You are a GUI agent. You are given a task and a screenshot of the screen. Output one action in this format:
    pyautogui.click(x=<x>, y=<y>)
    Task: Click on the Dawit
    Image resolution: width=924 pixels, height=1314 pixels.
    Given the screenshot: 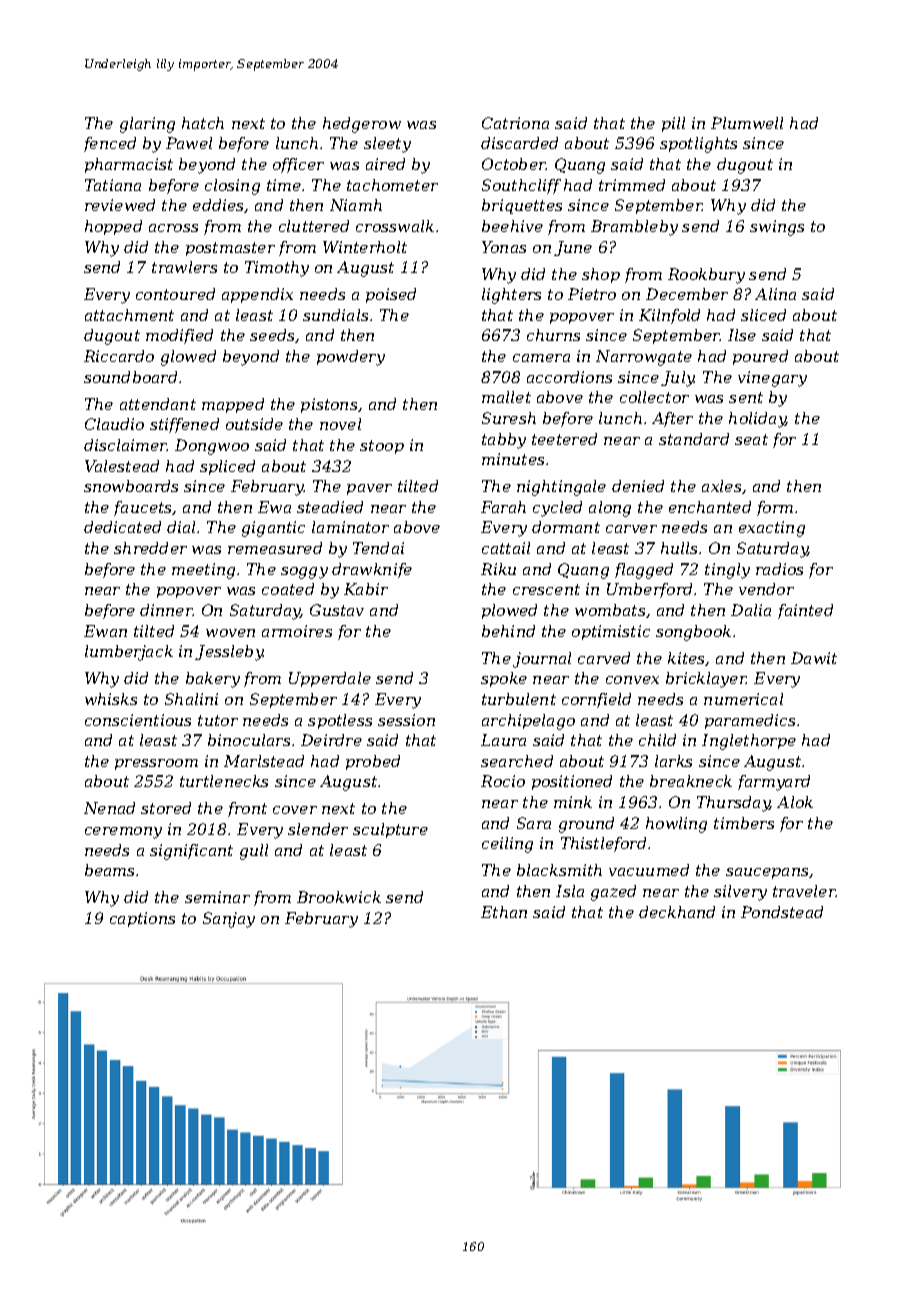 What is the action you would take?
    pyautogui.click(x=814, y=658)
